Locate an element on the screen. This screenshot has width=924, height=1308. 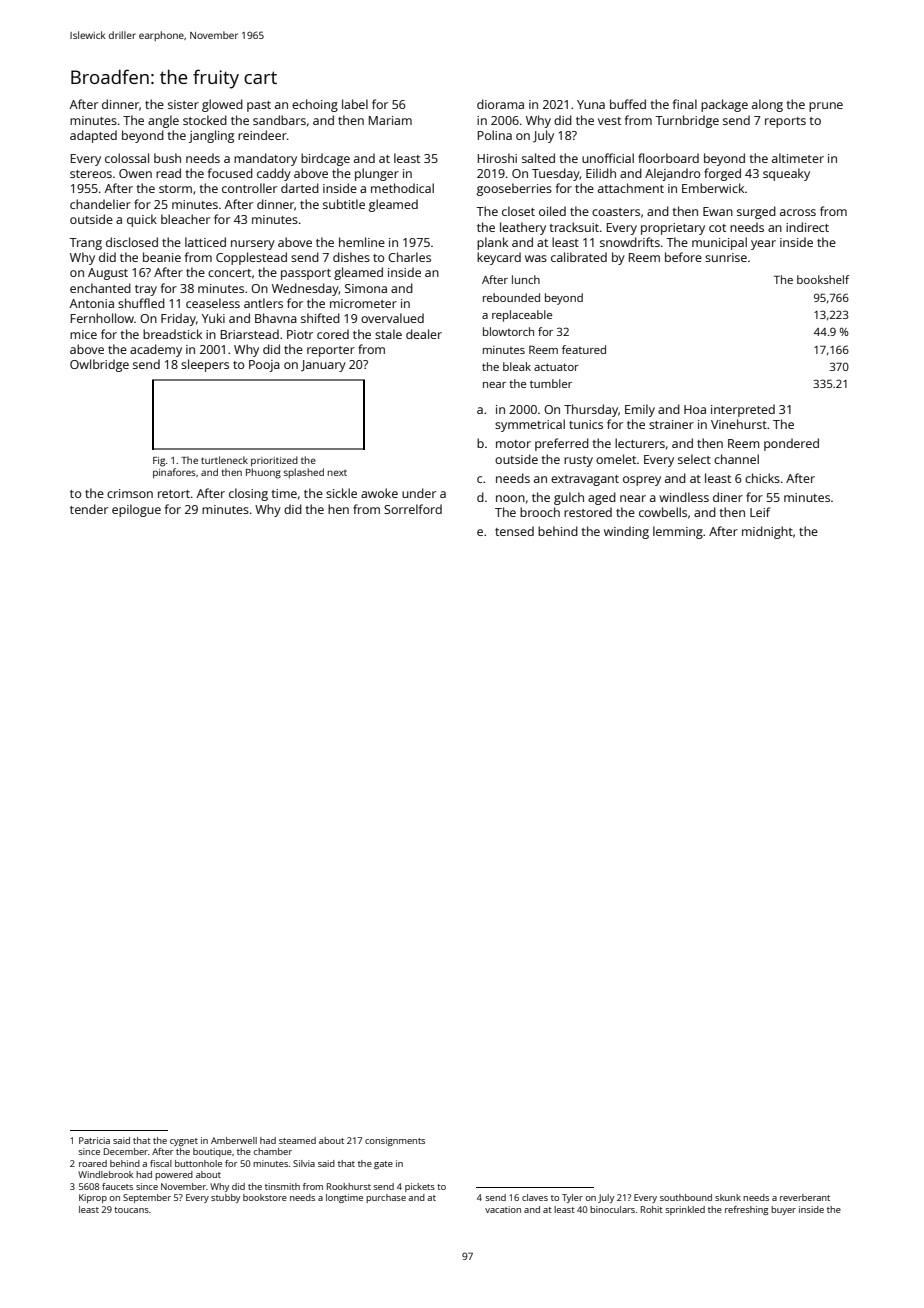
Patricia is located at coordinates (94, 1140).
